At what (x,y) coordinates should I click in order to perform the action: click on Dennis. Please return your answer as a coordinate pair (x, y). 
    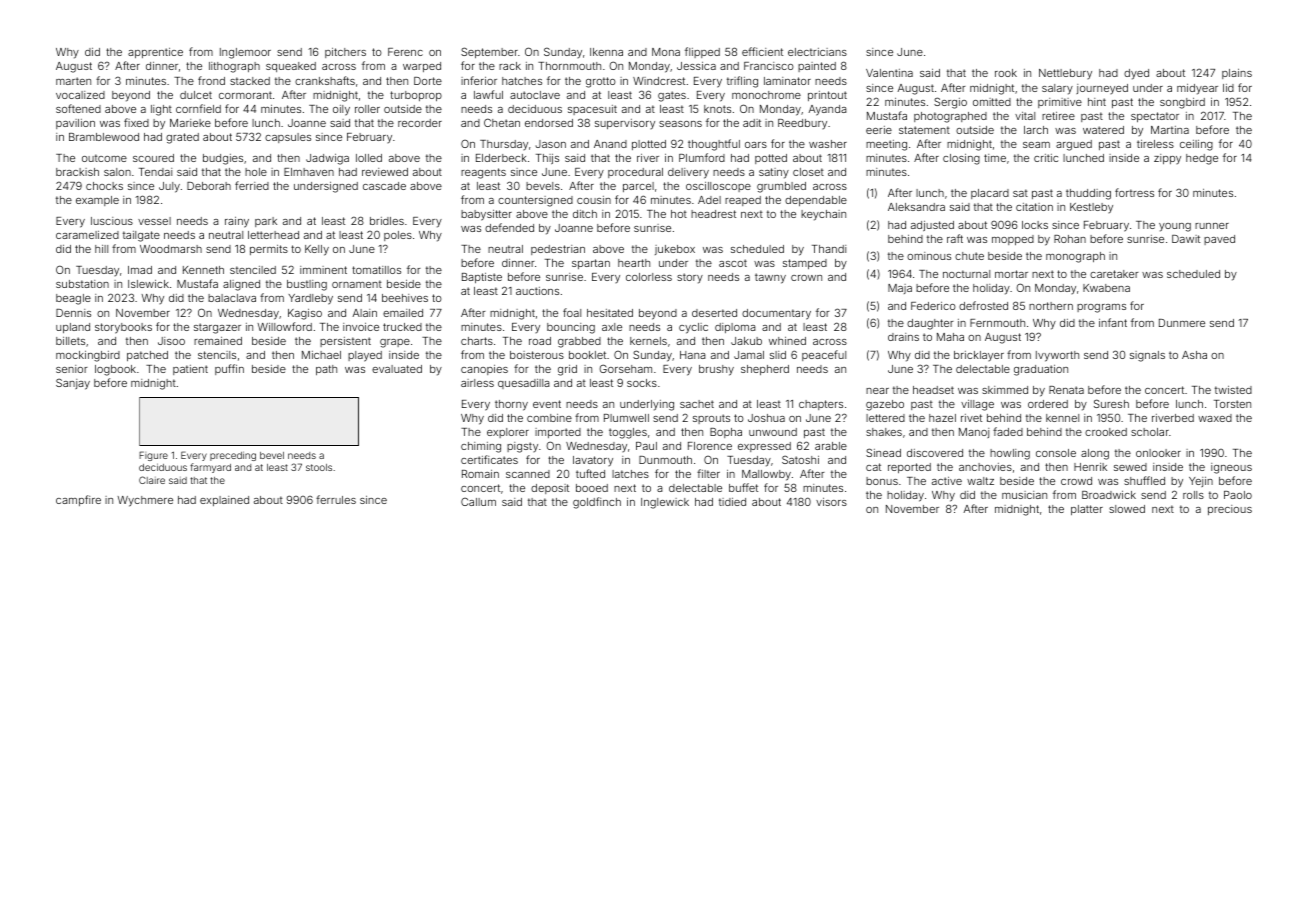
    Looking at the image, I should click on (73, 313).
